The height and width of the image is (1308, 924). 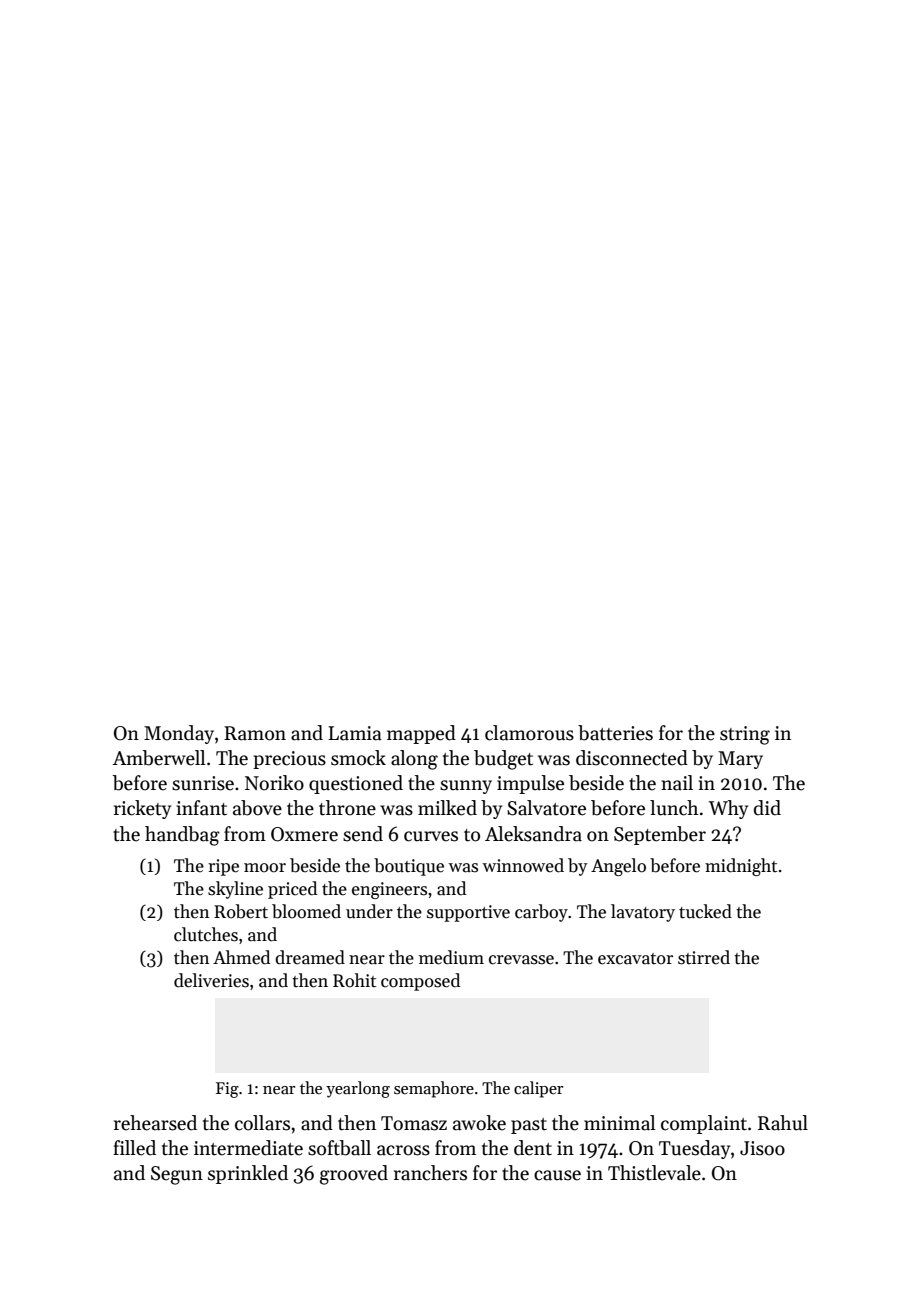 What do you see at coordinates (257, 808) in the image?
I see `above` at bounding box center [257, 808].
